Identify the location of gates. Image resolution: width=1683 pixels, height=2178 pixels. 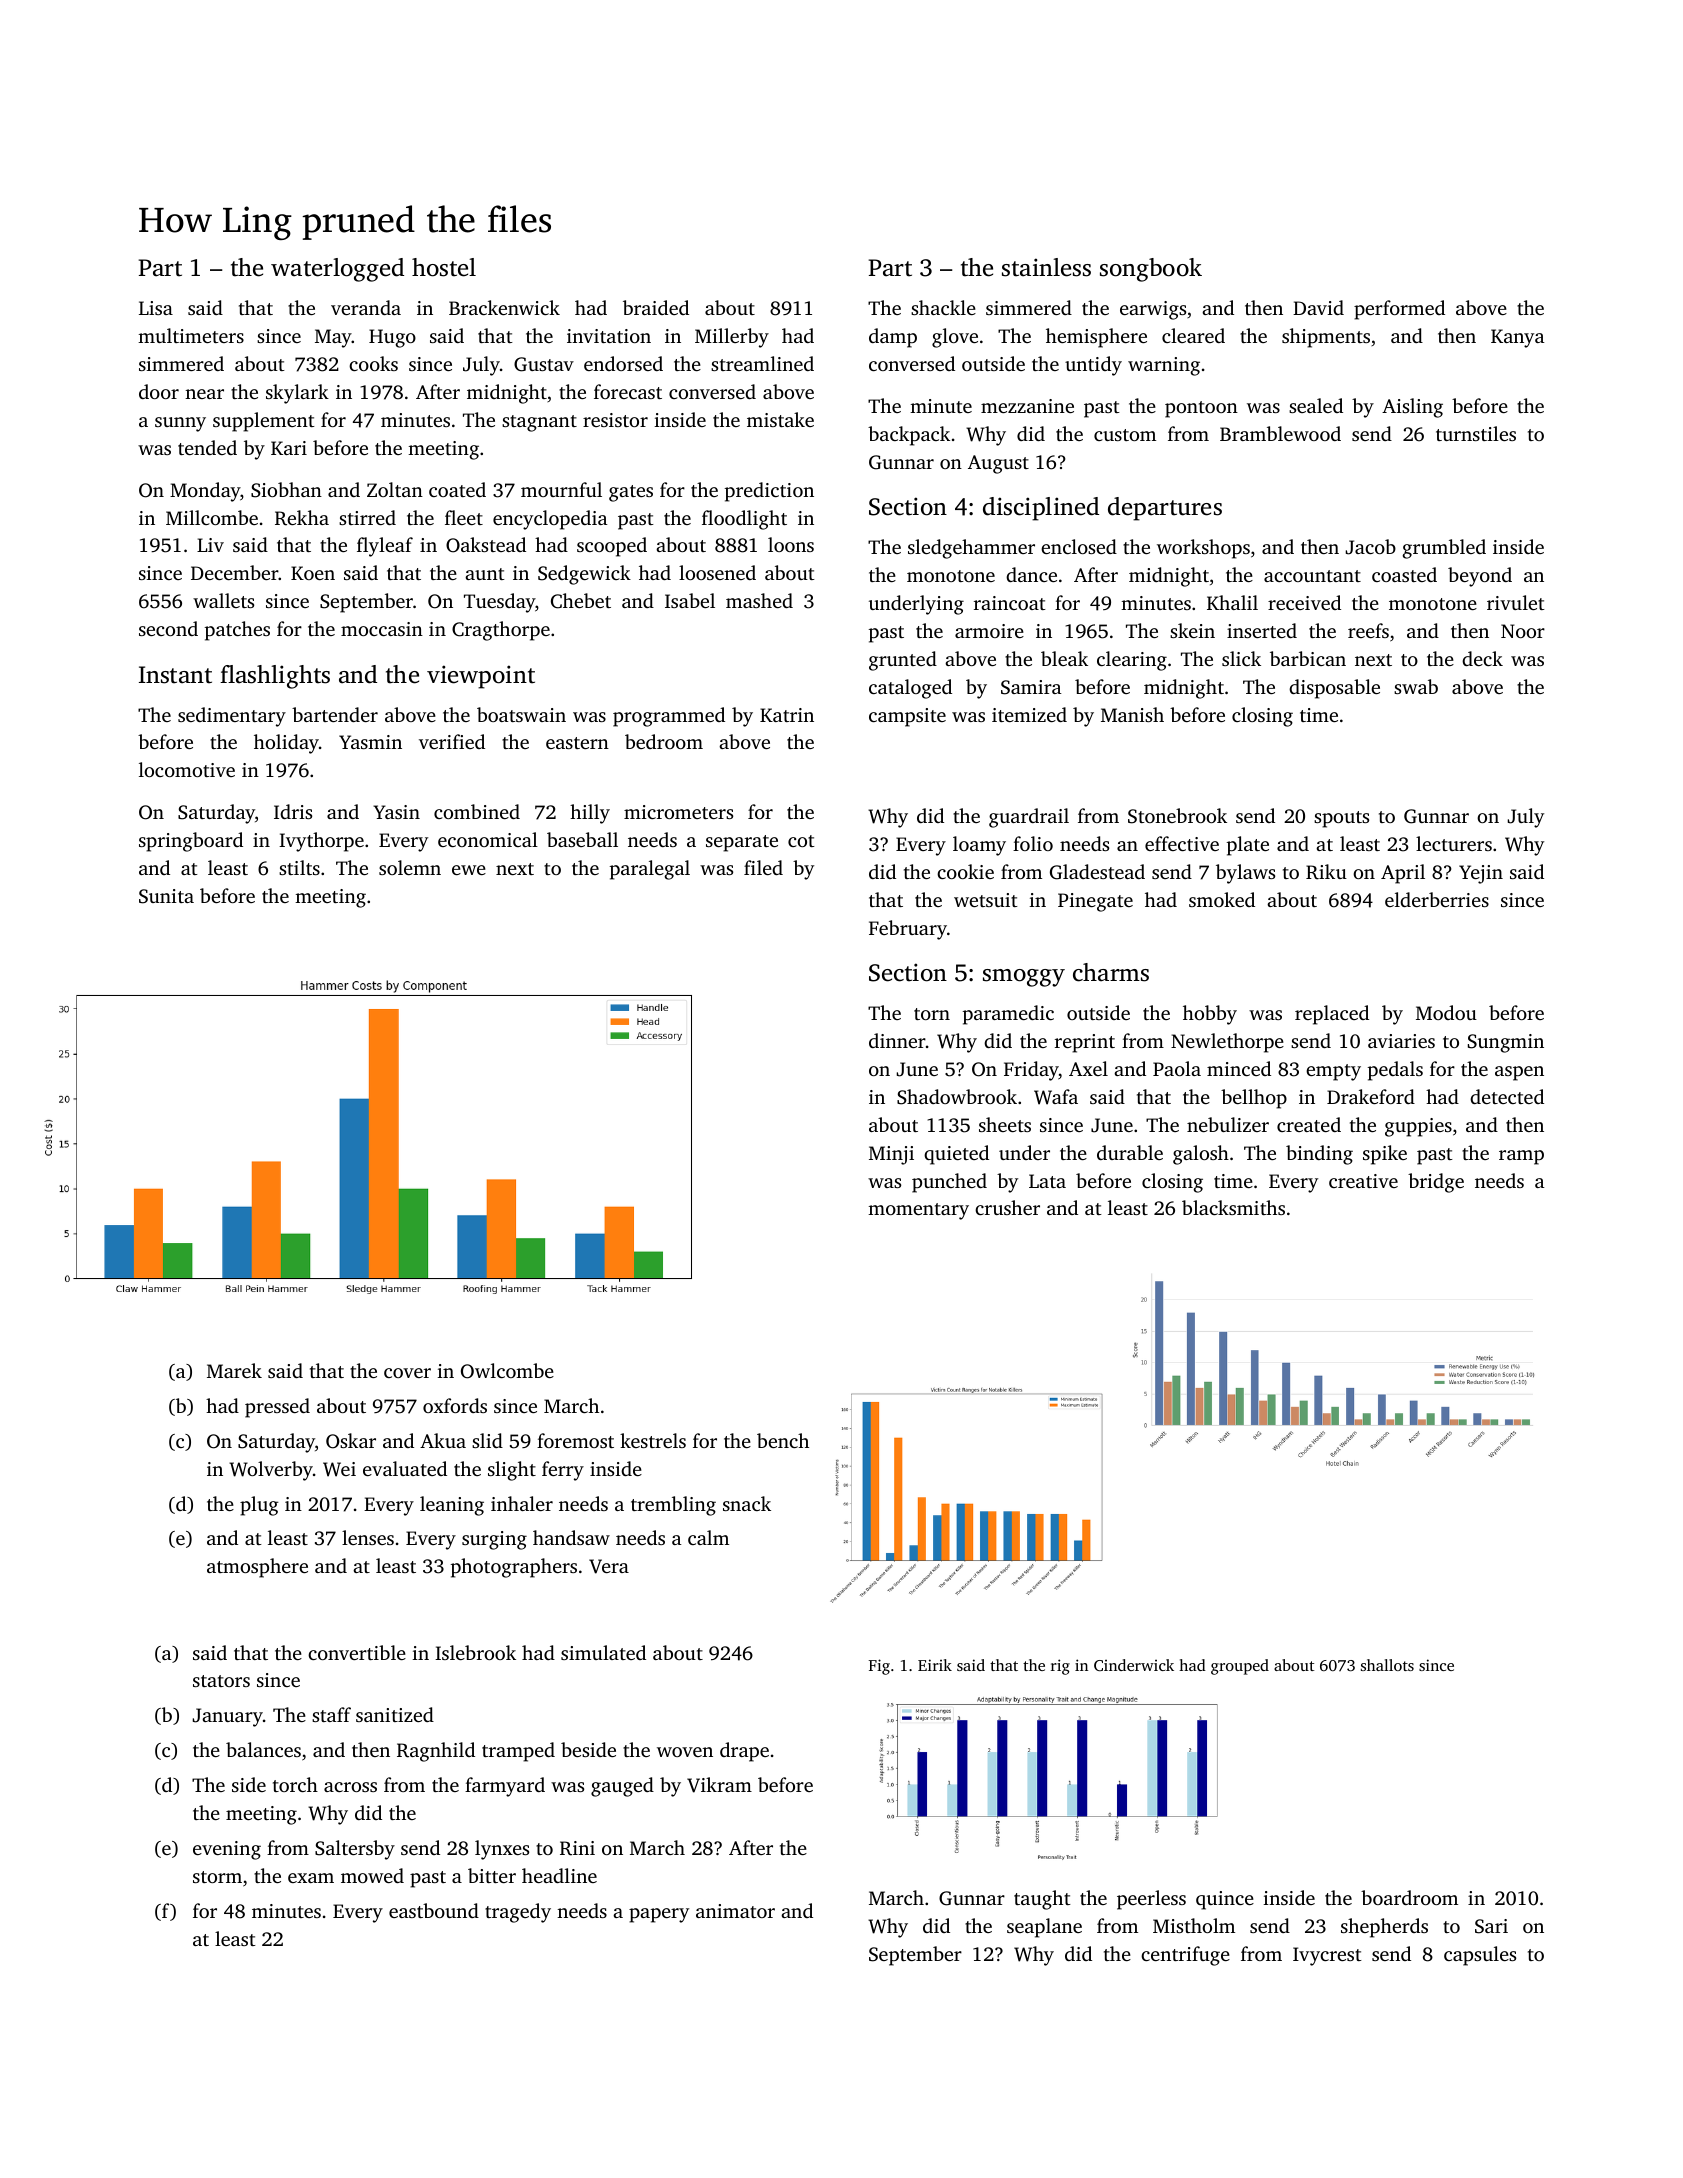
(631, 493).
